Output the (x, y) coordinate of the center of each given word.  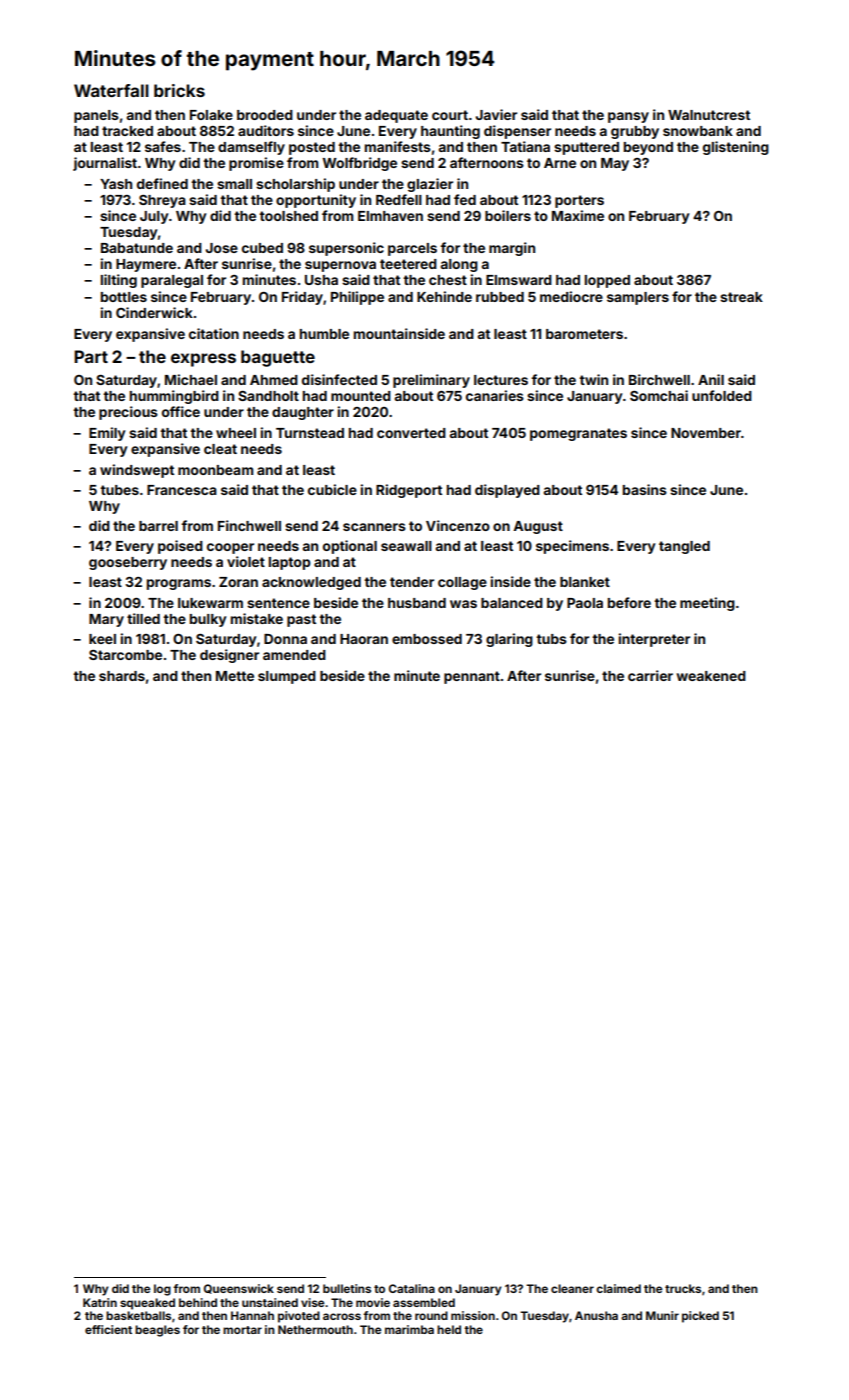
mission (473, 1315)
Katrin (100, 1302)
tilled (143, 618)
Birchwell (659, 379)
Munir (662, 1315)
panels (96, 116)
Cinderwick (154, 312)
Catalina (412, 1288)
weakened (711, 676)
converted (411, 433)
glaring (509, 640)
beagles (157, 1331)
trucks (683, 1288)
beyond (648, 148)
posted (312, 148)
